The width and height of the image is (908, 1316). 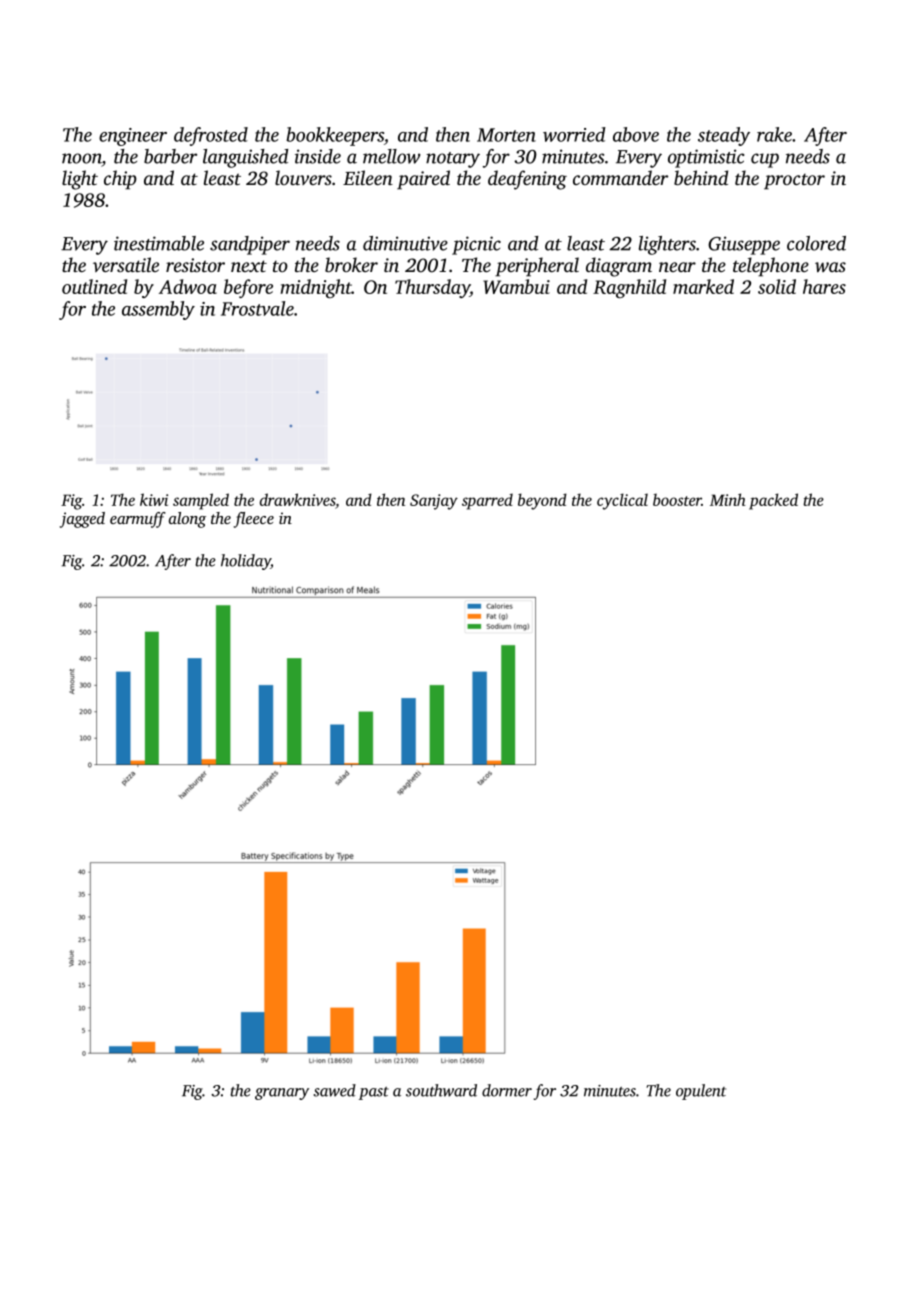 I want to click on above, so click(x=636, y=134).
